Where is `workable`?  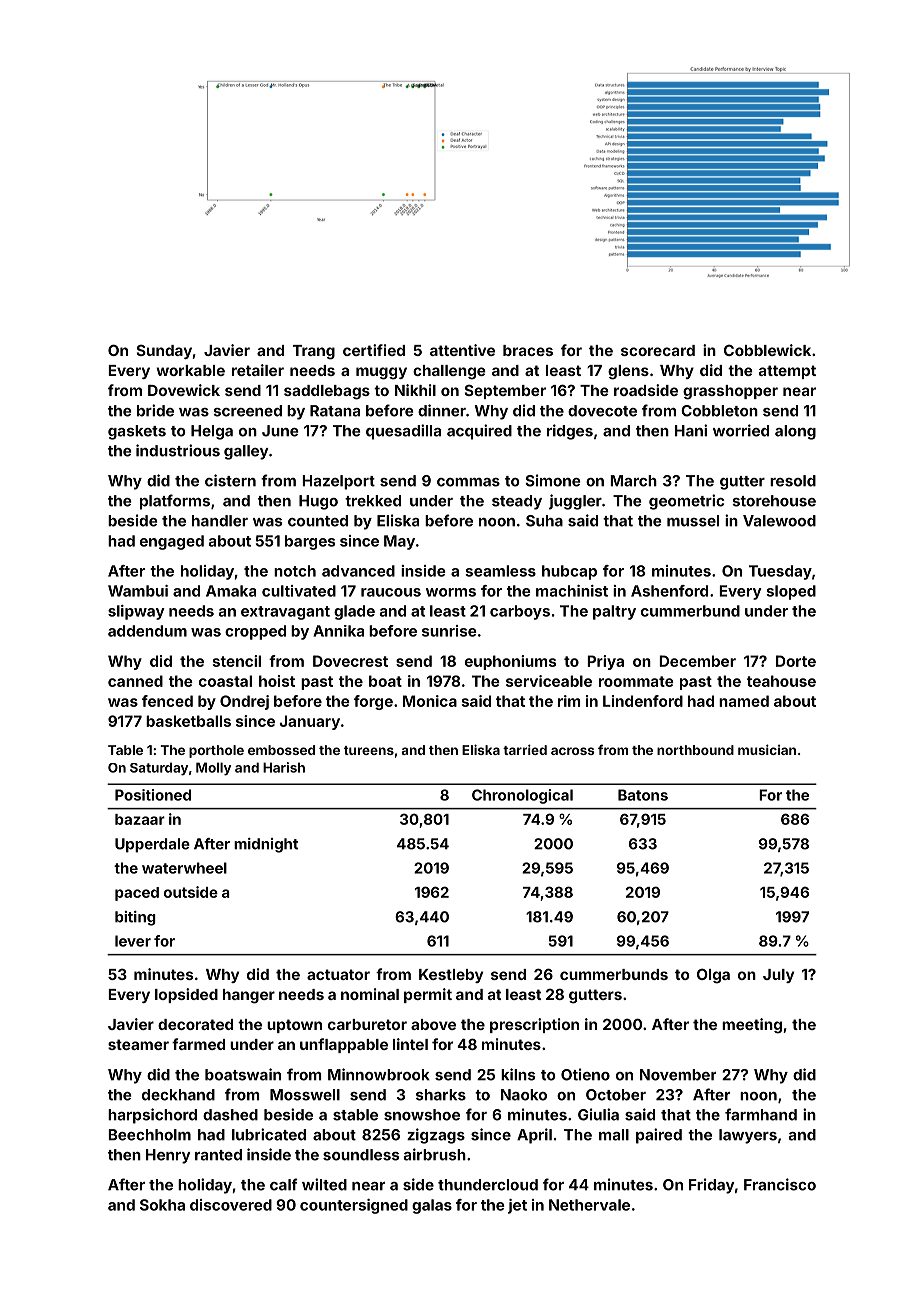
workable is located at coordinates (190, 370).
